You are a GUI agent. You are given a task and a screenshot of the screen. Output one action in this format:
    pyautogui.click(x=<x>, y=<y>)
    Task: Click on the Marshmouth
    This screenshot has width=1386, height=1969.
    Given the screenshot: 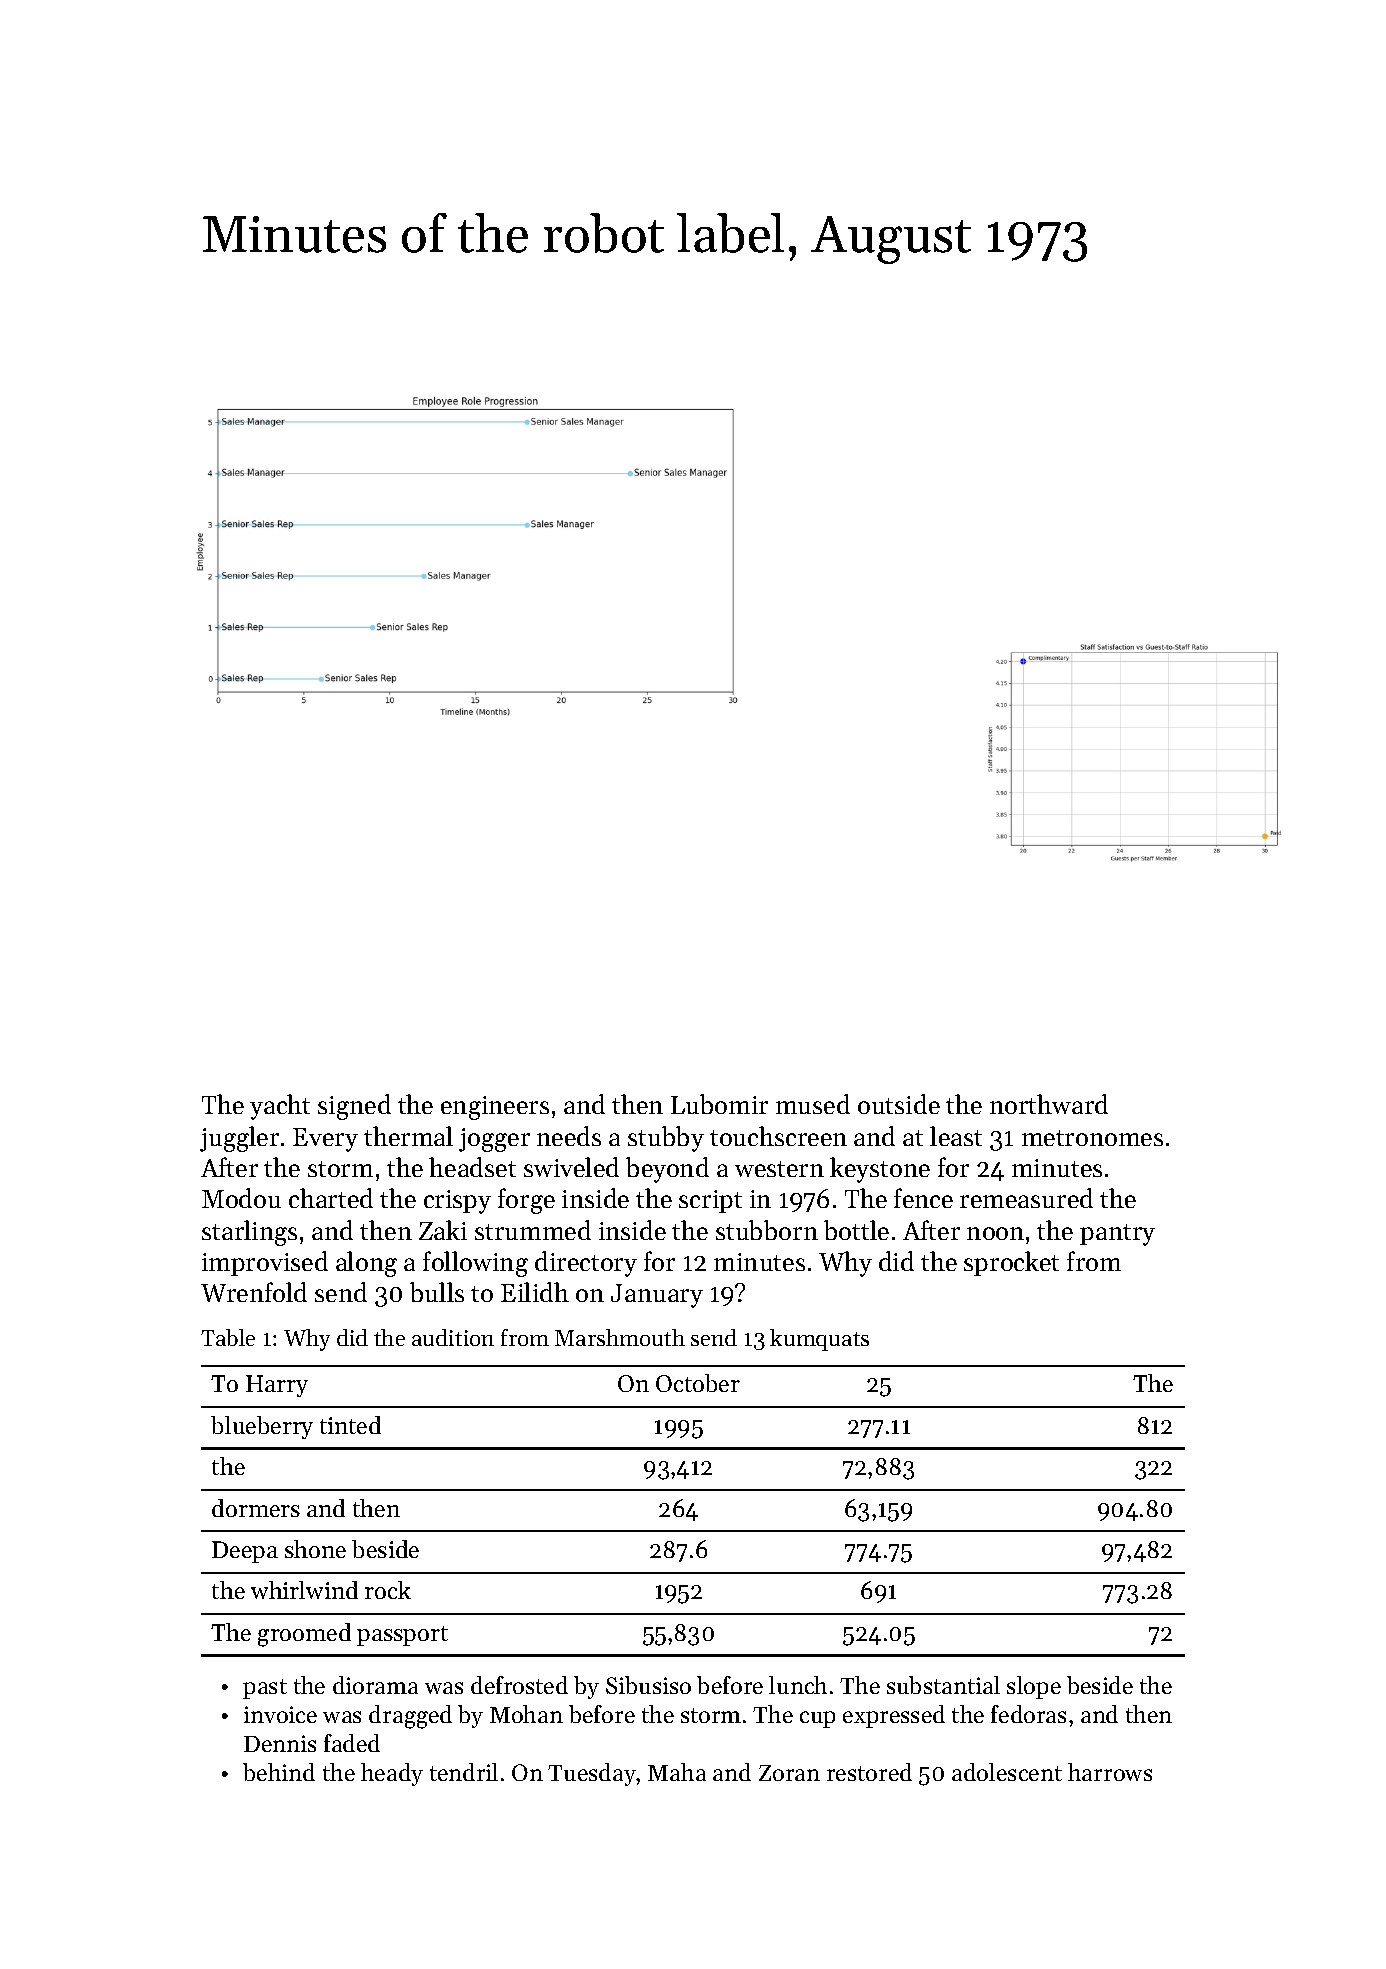 What is the action you would take?
    pyautogui.click(x=620, y=1337)
